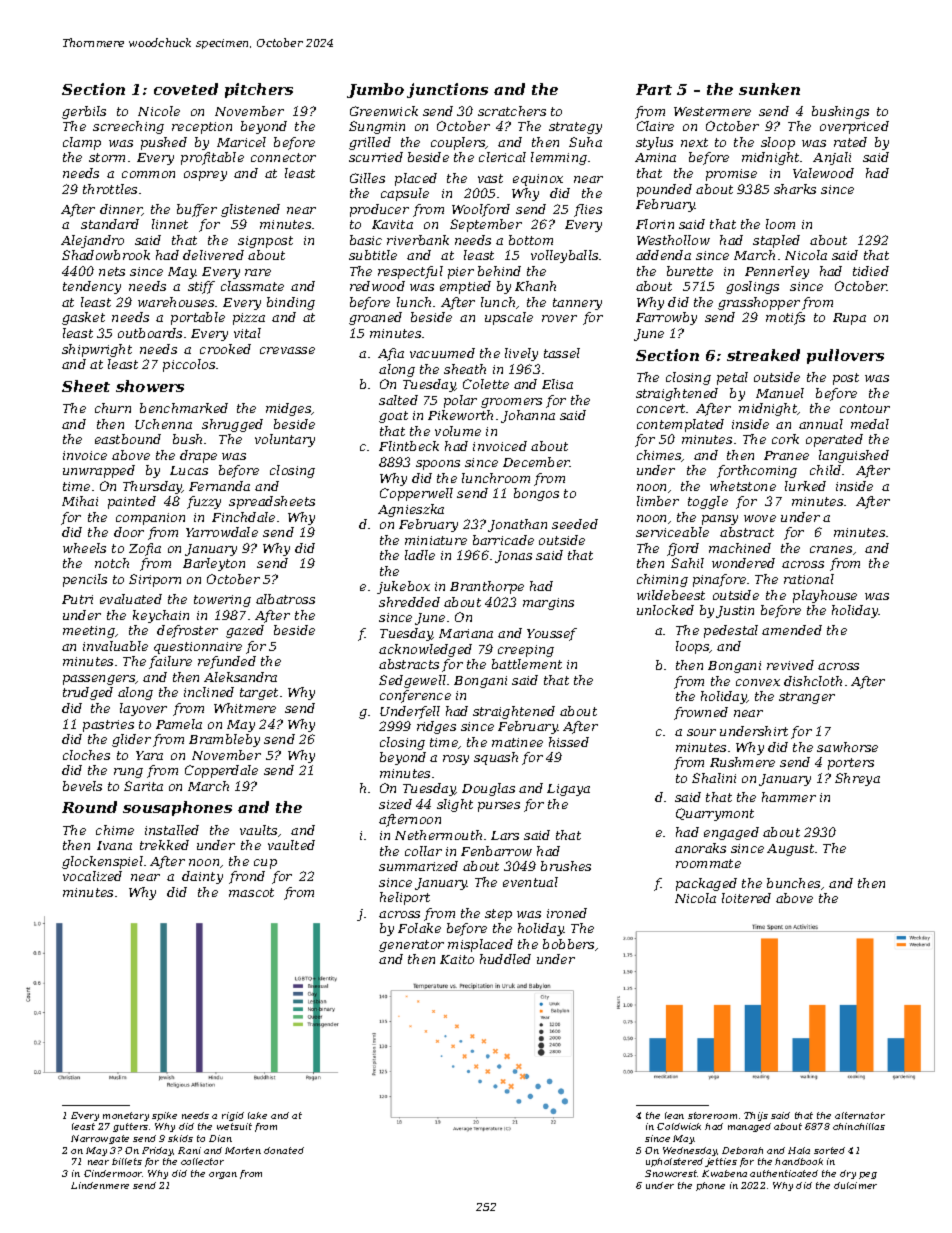 The image size is (952, 1233). What do you see at coordinates (743, 563) in the image?
I see `wondered` at bounding box center [743, 563].
